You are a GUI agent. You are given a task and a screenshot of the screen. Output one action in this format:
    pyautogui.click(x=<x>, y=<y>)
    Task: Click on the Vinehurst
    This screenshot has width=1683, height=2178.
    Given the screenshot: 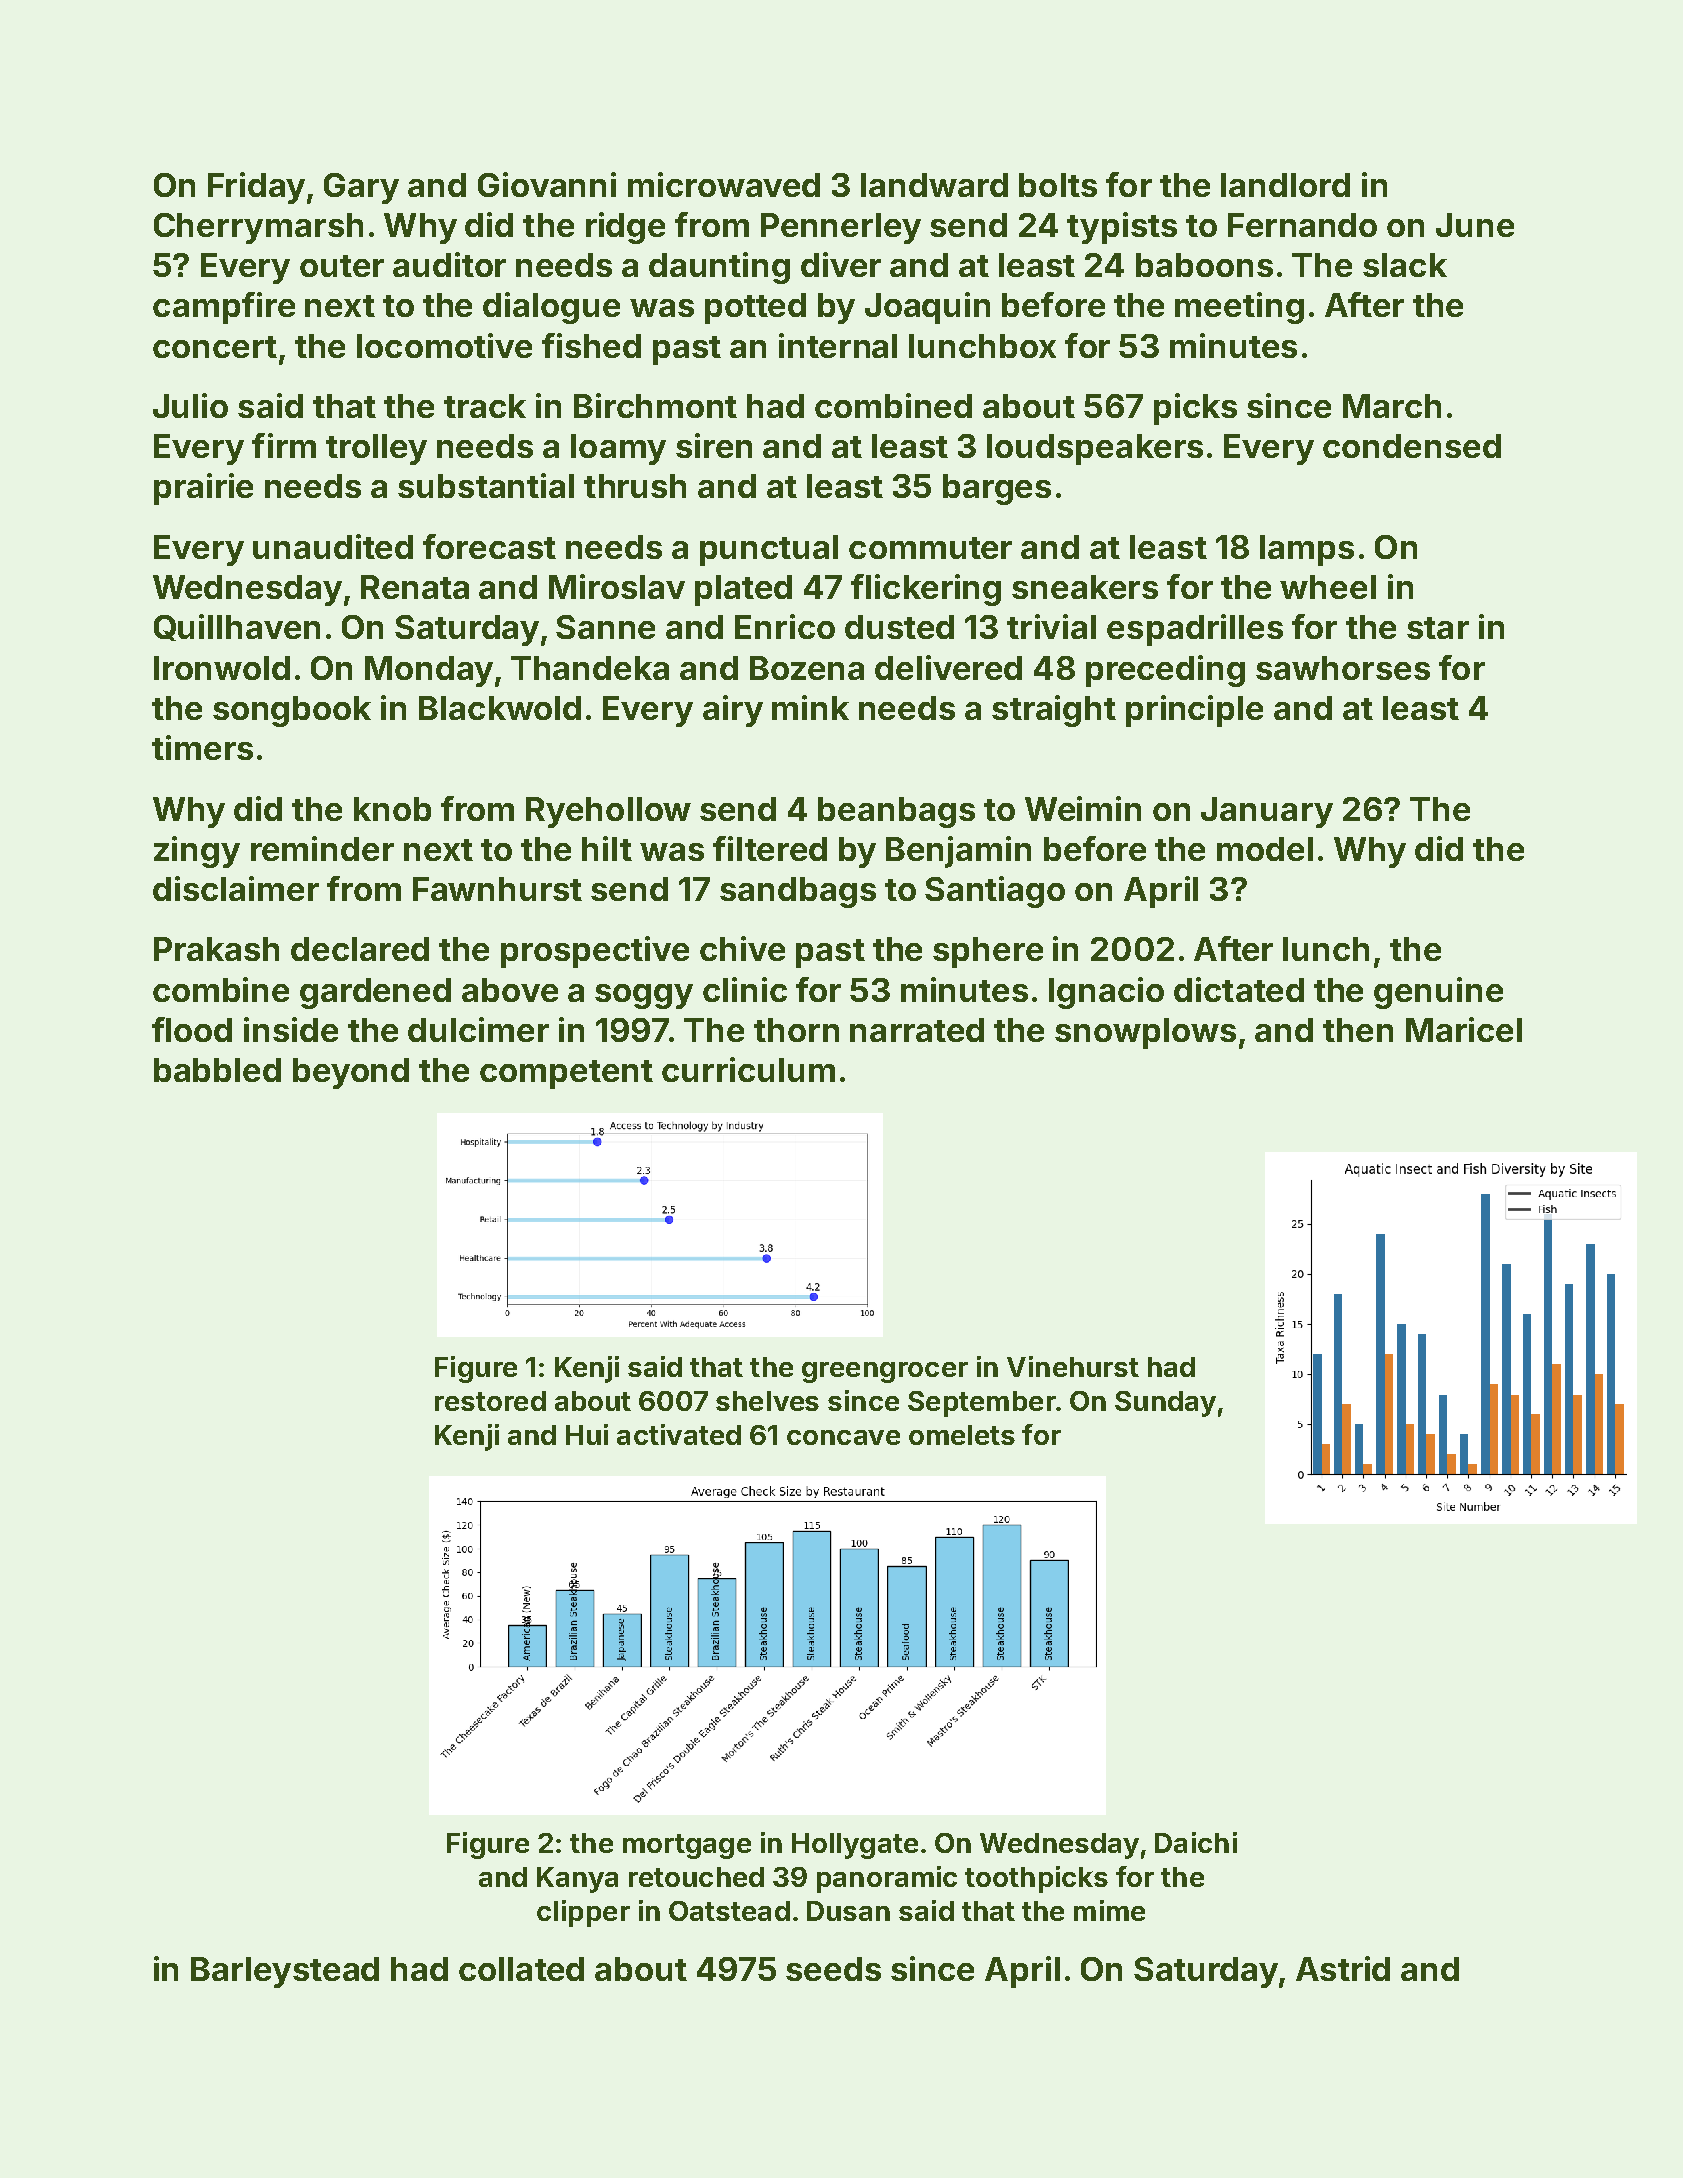 What is the action you would take?
    pyautogui.click(x=1073, y=1366)
